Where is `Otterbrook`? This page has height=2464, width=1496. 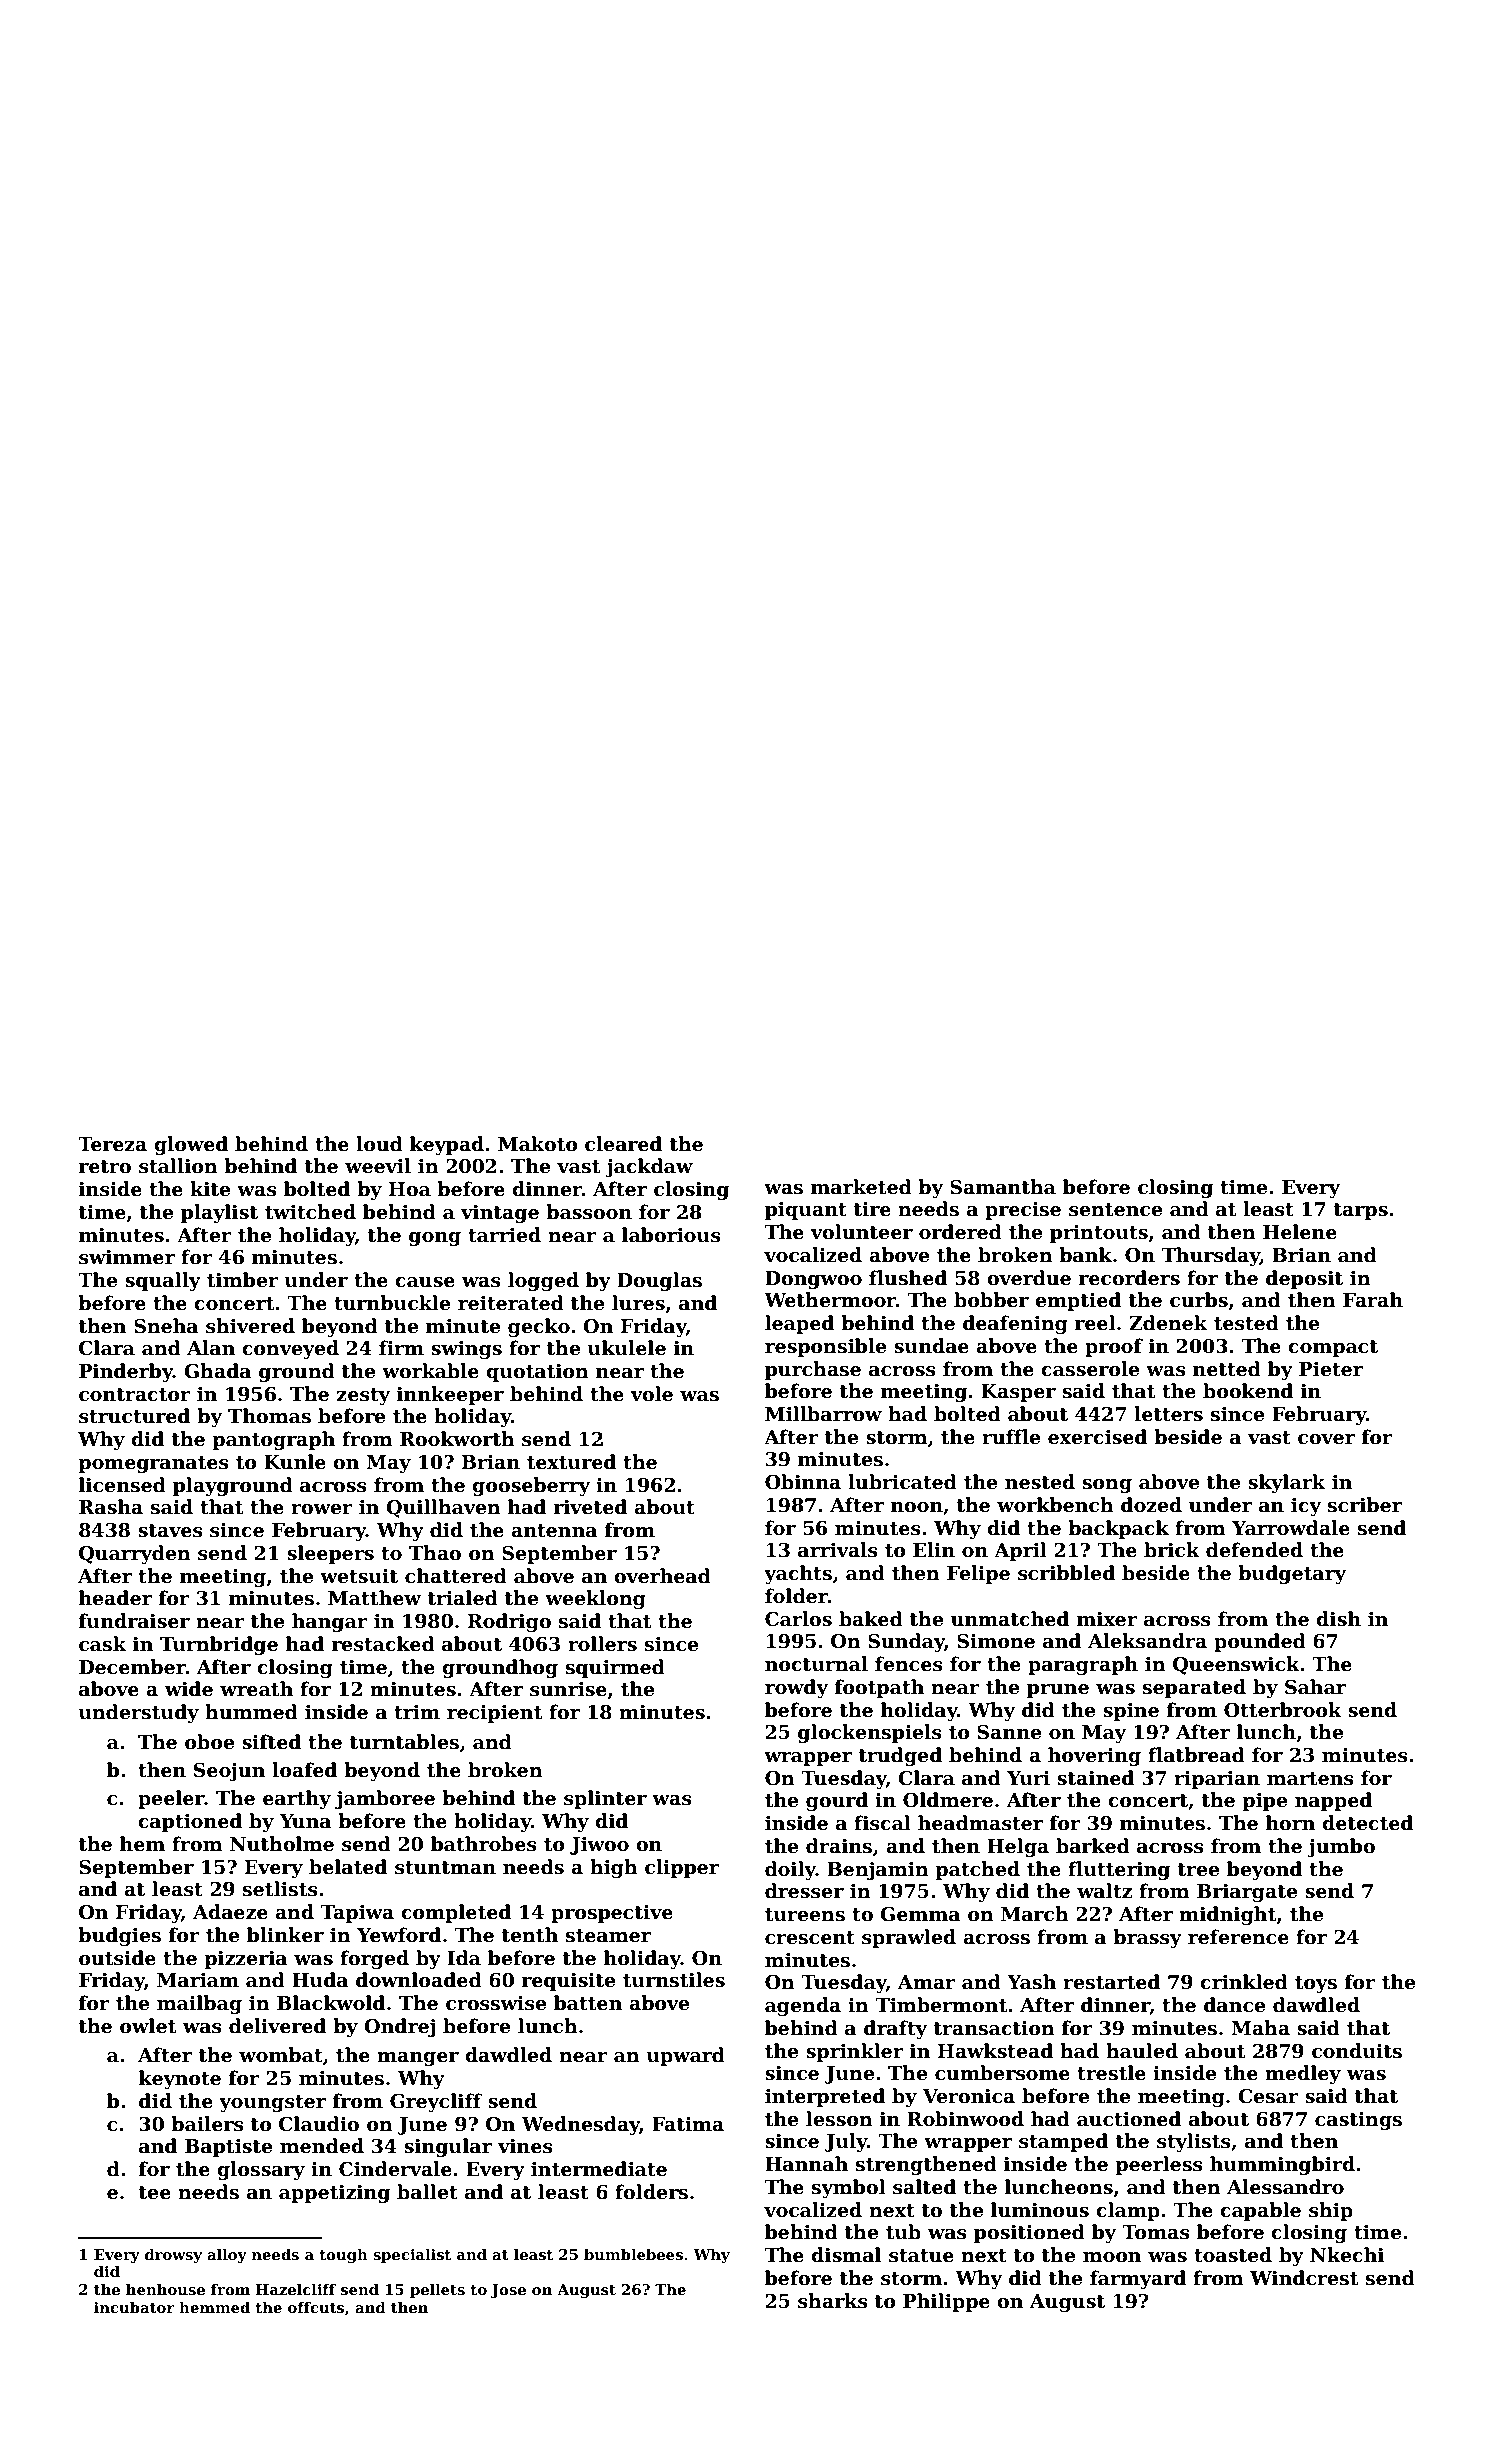
Otterbrook is located at coordinates (1283, 1710).
